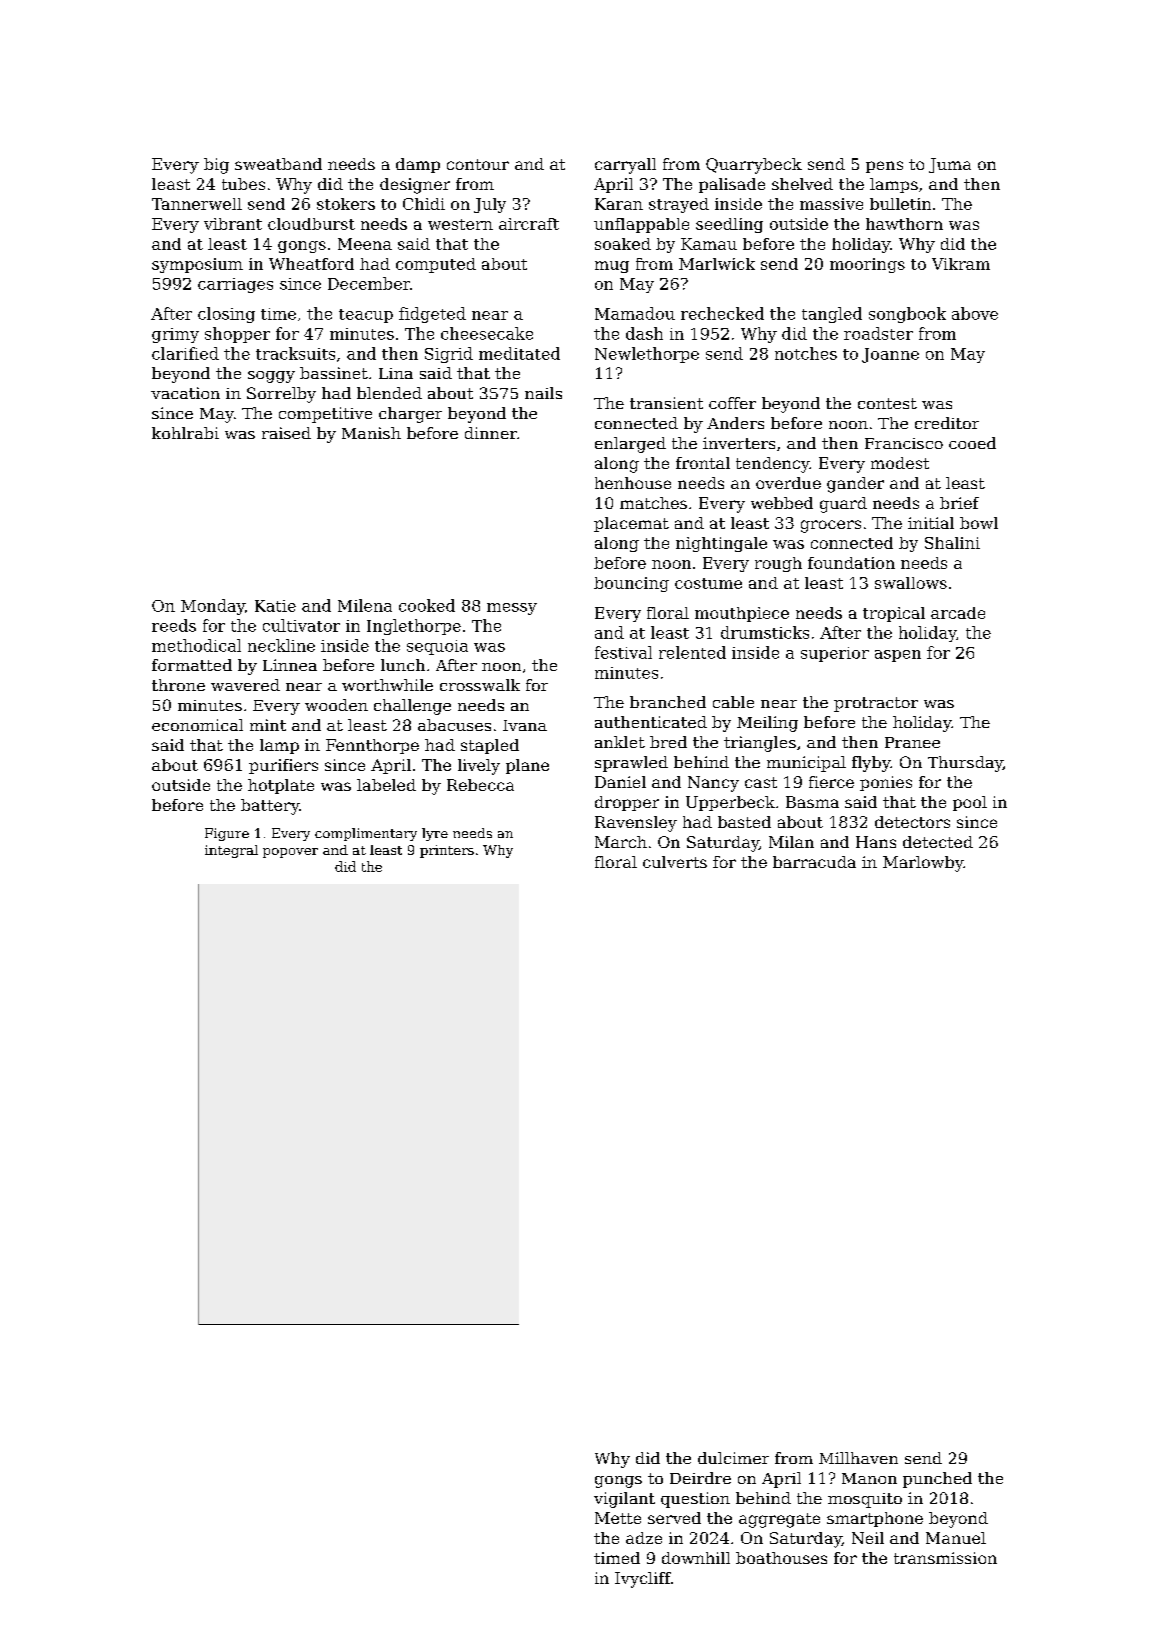 The height and width of the screenshot is (1641, 1160). What do you see at coordinates (447, 851) in the screenshot?
I see `printers` at bounding box center [447, 851].
